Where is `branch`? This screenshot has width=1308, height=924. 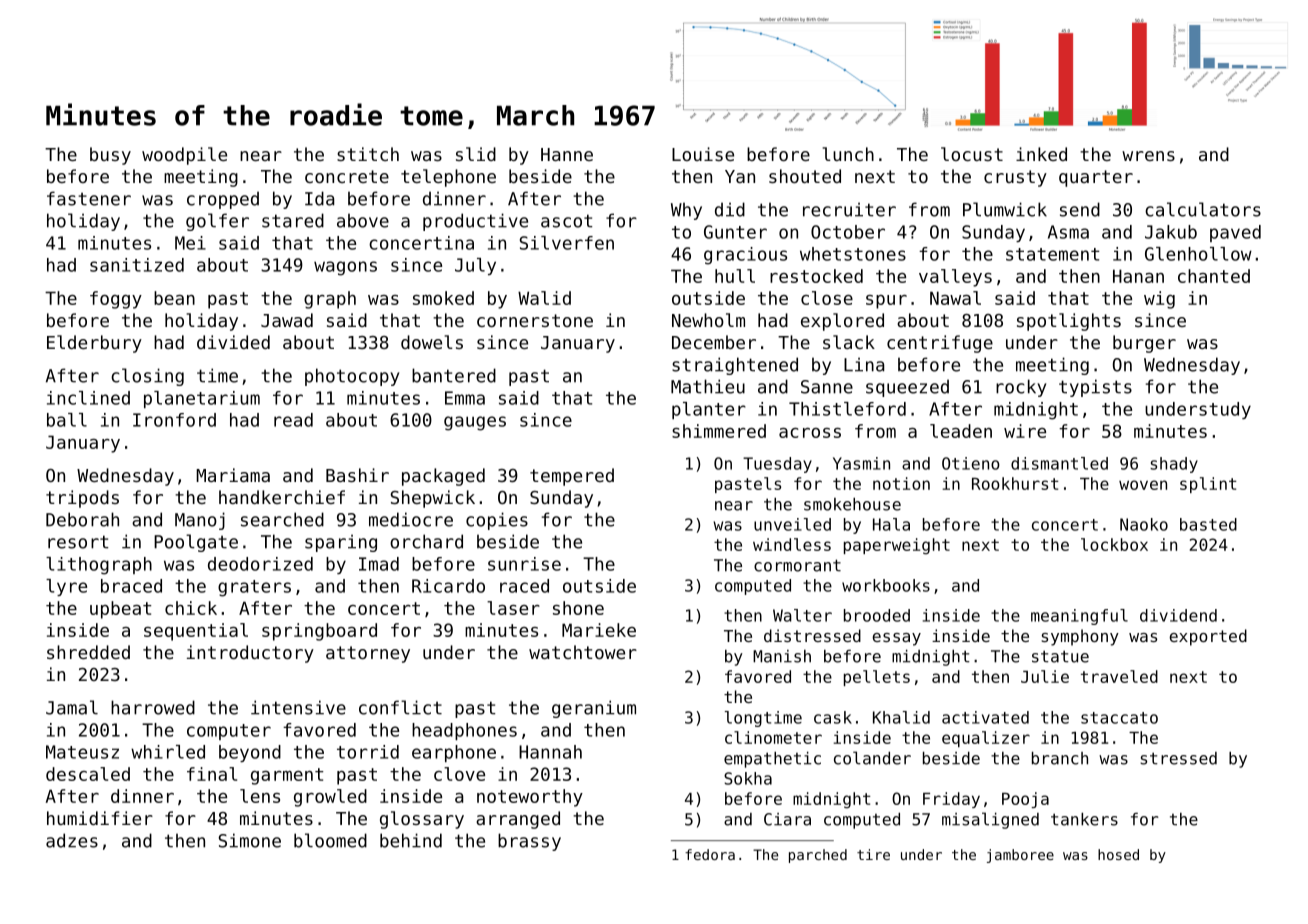 branch is located at coordinates (1060, 758).
